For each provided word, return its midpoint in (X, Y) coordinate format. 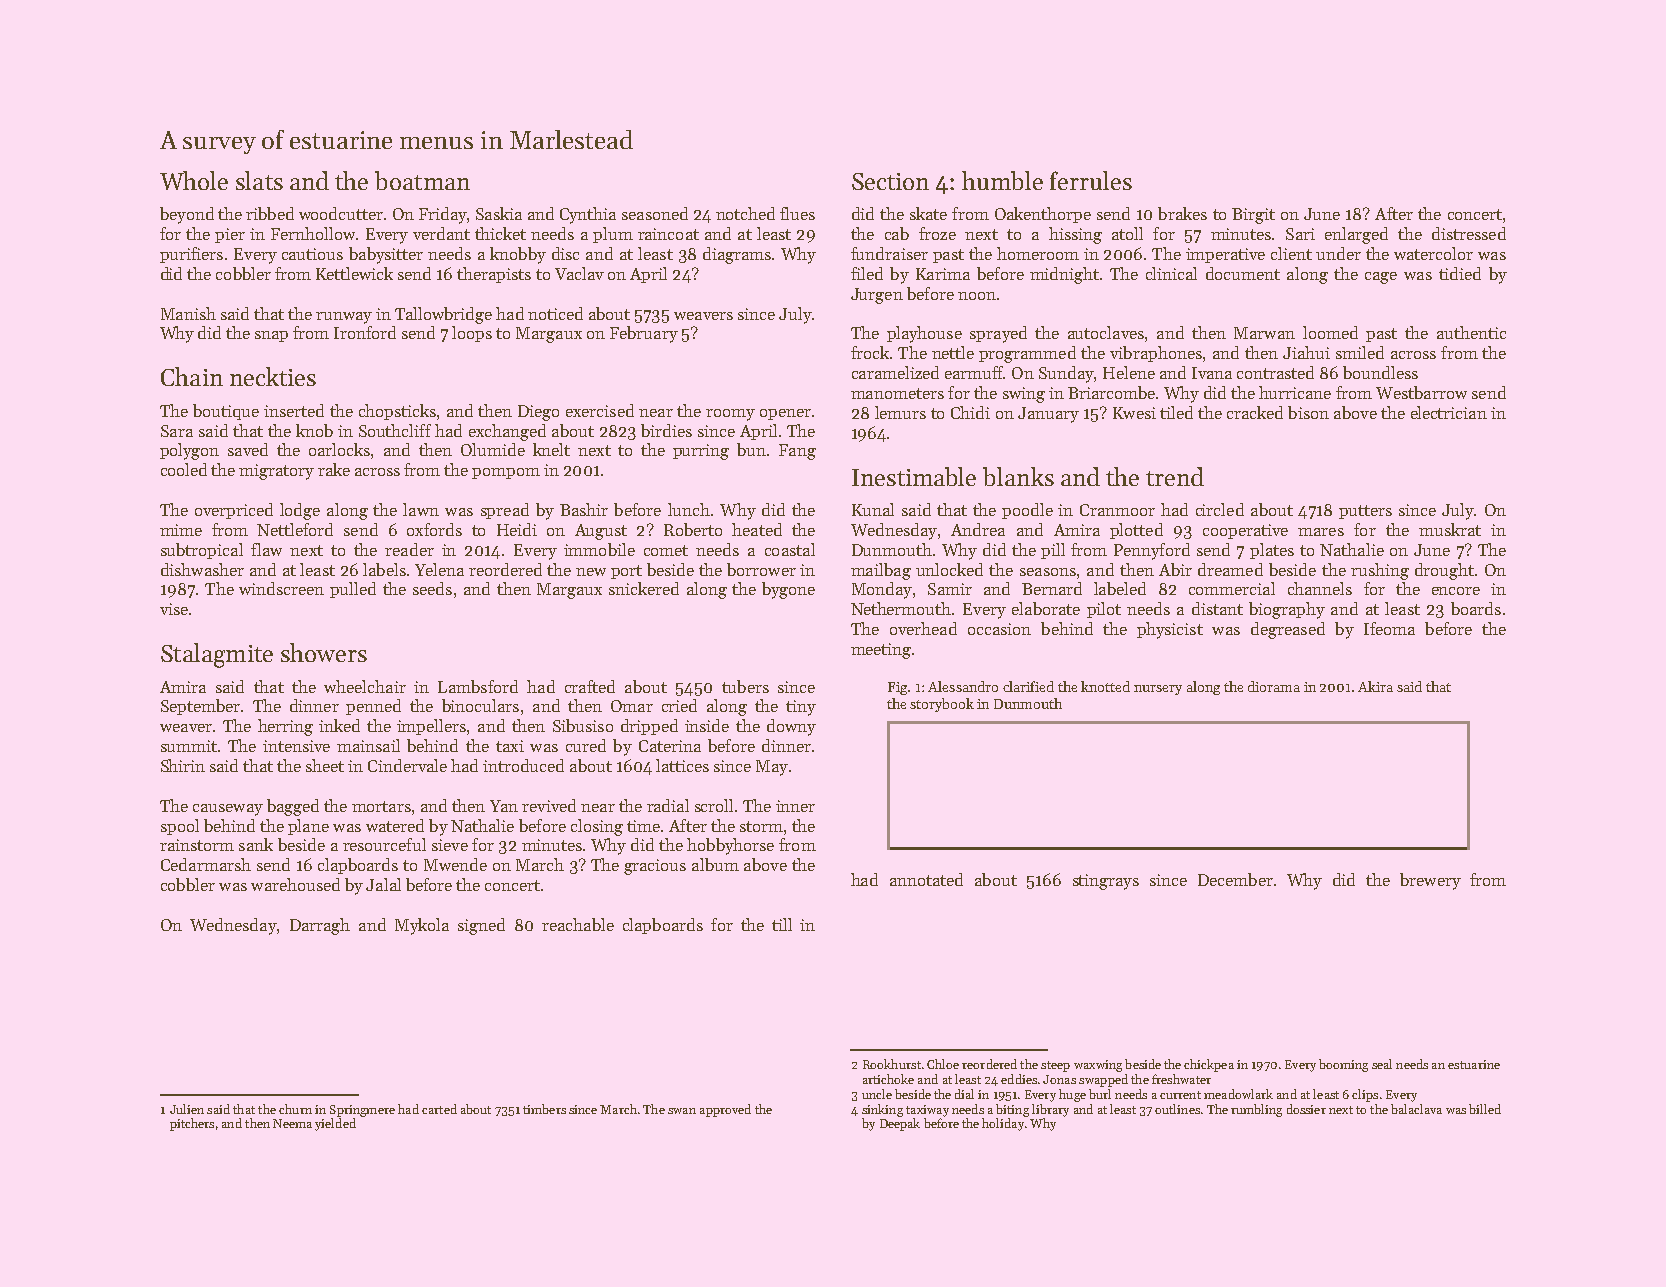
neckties (273, 376)
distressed (1469, 233)
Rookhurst (892, 1064)
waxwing (1098, 1066)
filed (867, 273)
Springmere (362, 1111)
